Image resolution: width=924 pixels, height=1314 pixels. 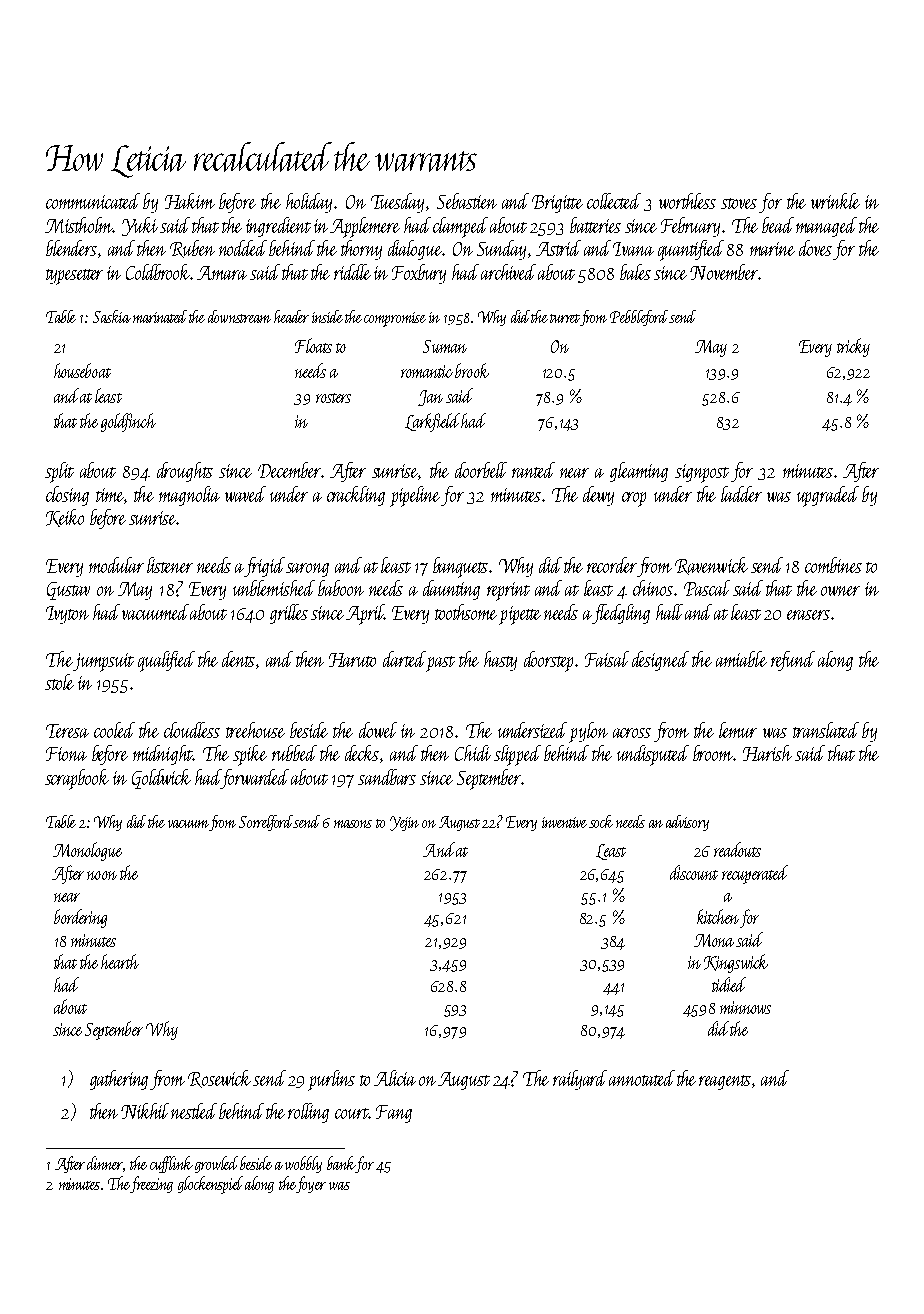 I want to click on doves, so click(x=815, y=248).
